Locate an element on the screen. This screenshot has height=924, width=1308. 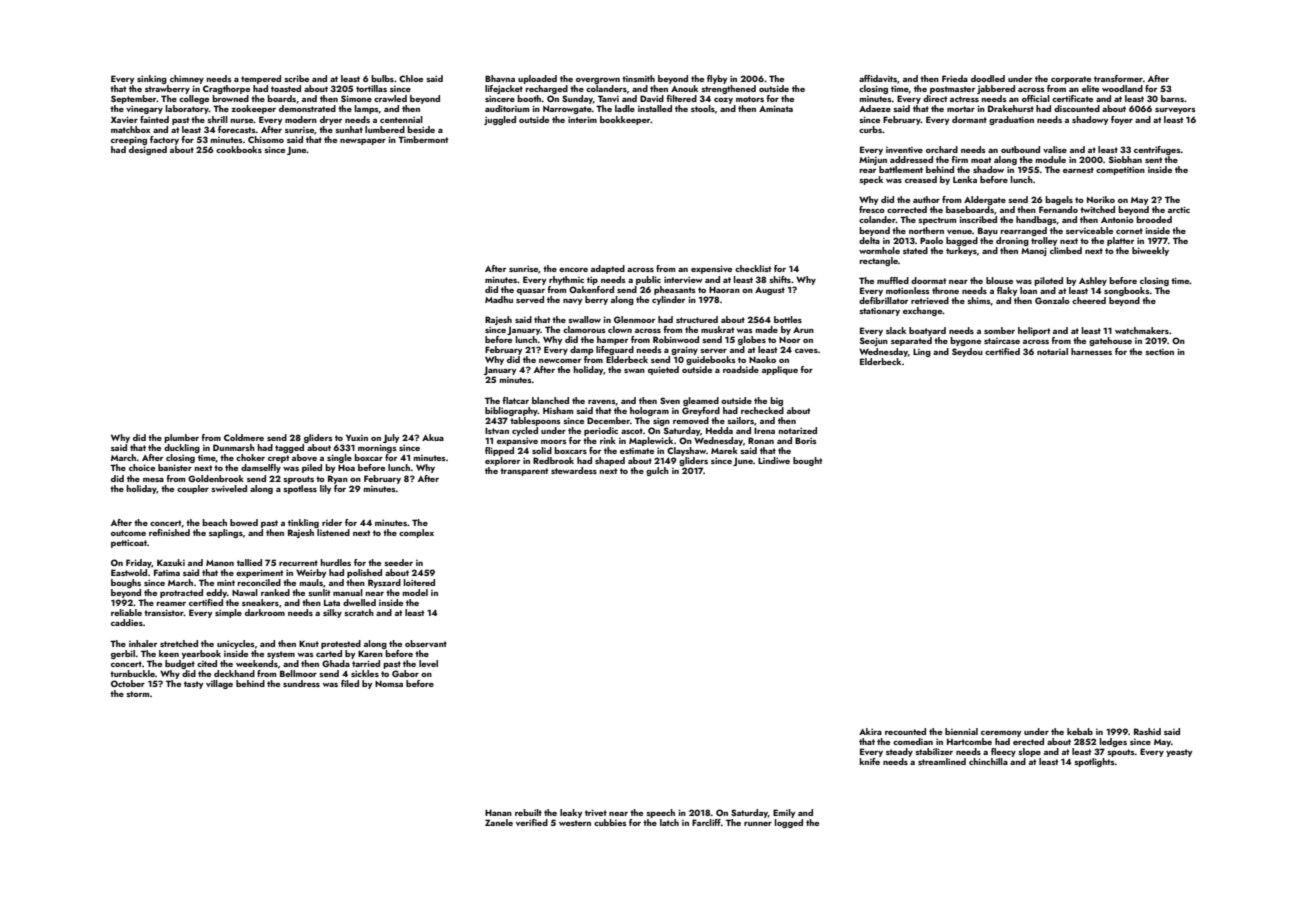
bought is located at coordinates (807, 461).
